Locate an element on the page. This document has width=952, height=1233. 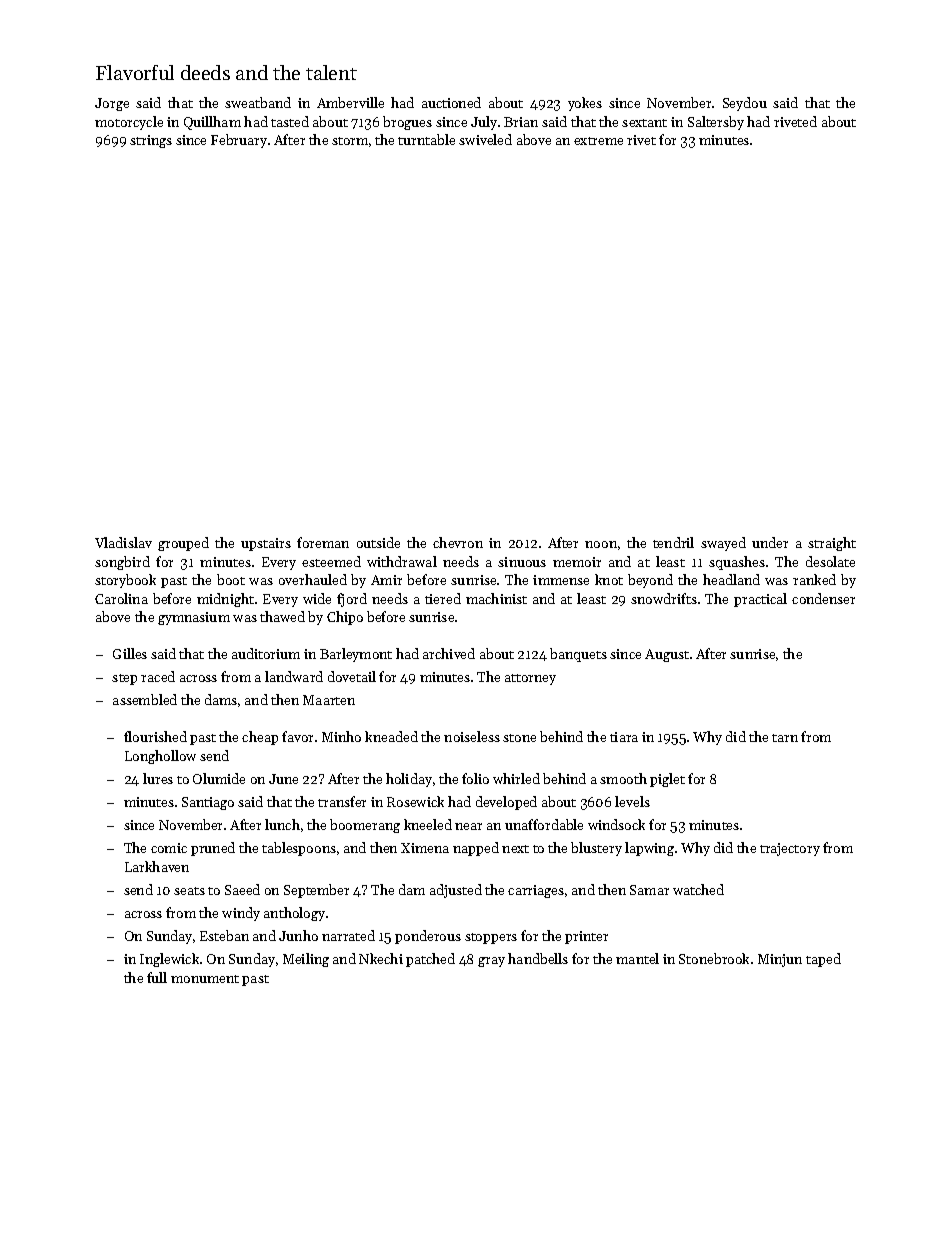
chevron is located at coordinates (458, 542).
